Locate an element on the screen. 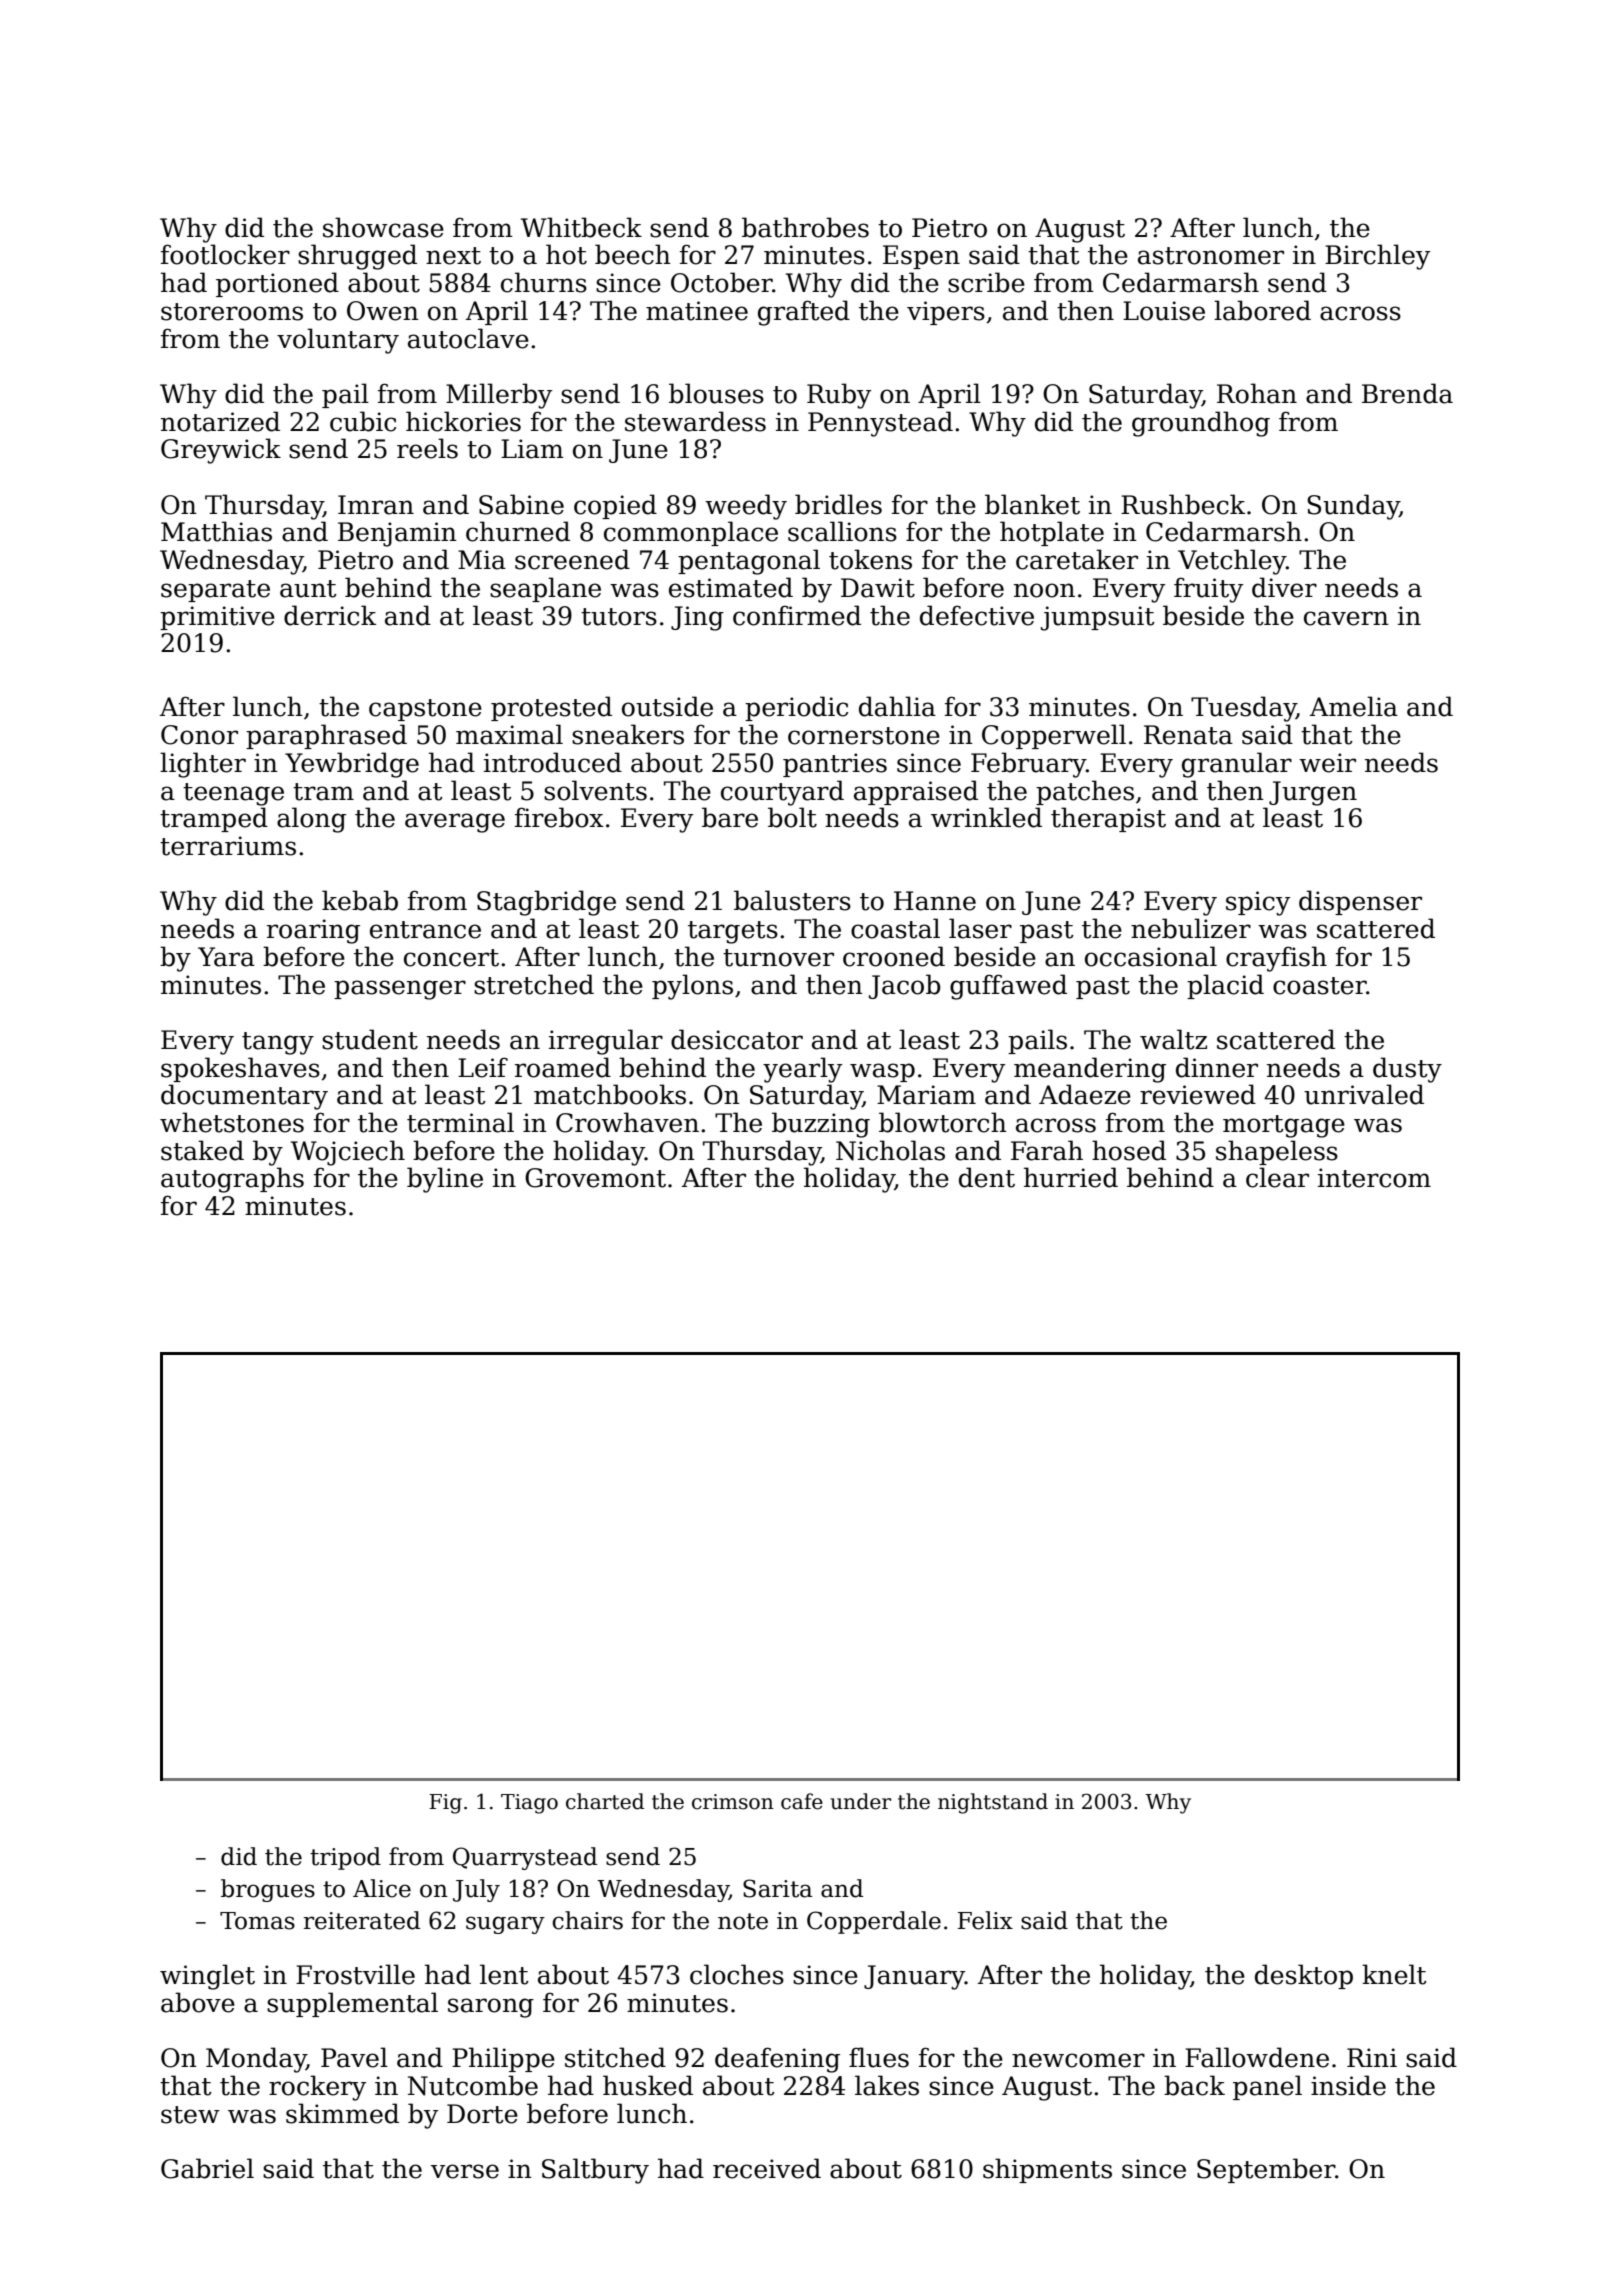 The width and height of the screenshot is (1620, 2292). Grovemont is located at coordinates (595, 1178).
